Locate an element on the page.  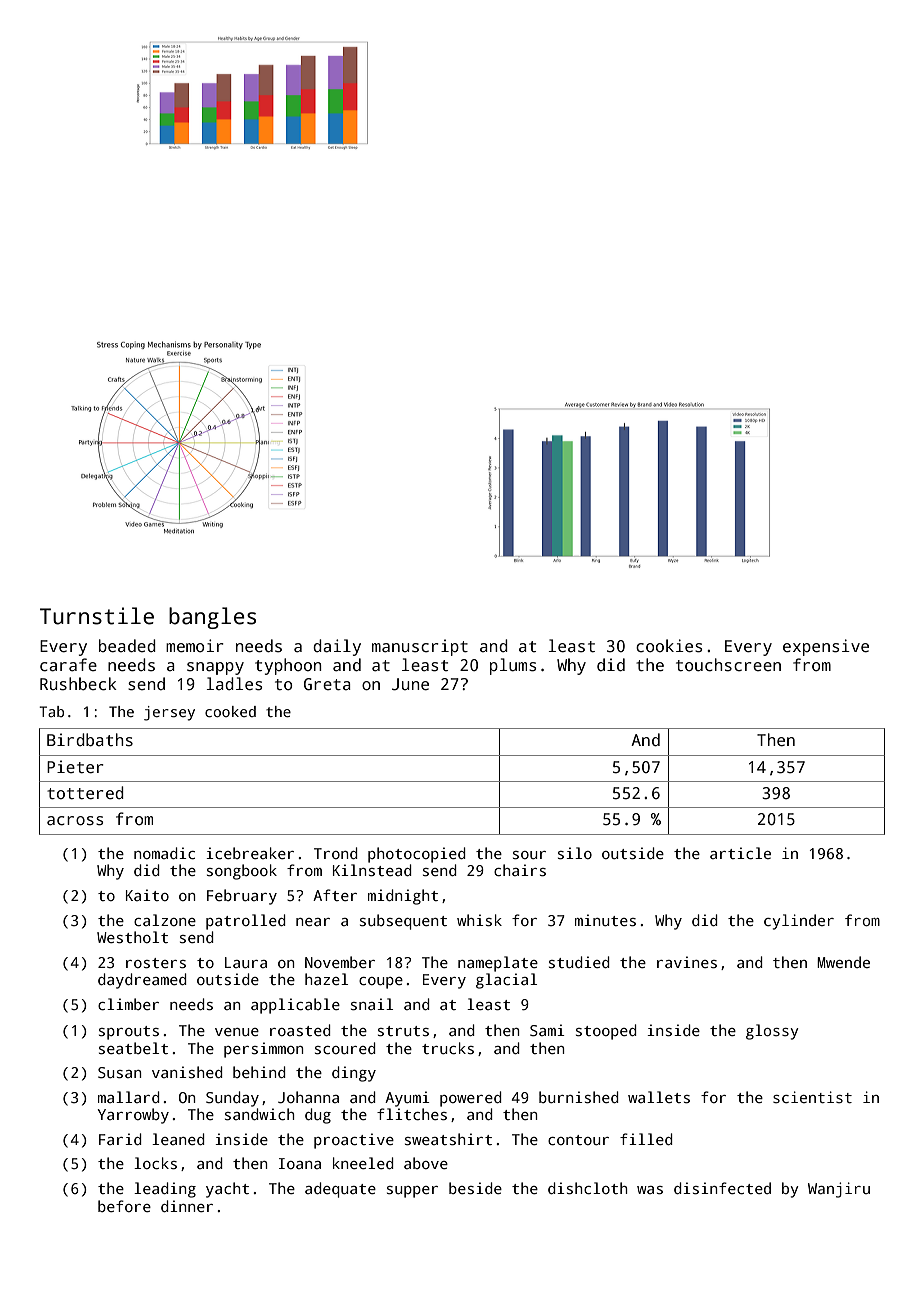
minutes is located at coordinates (605, 920).
